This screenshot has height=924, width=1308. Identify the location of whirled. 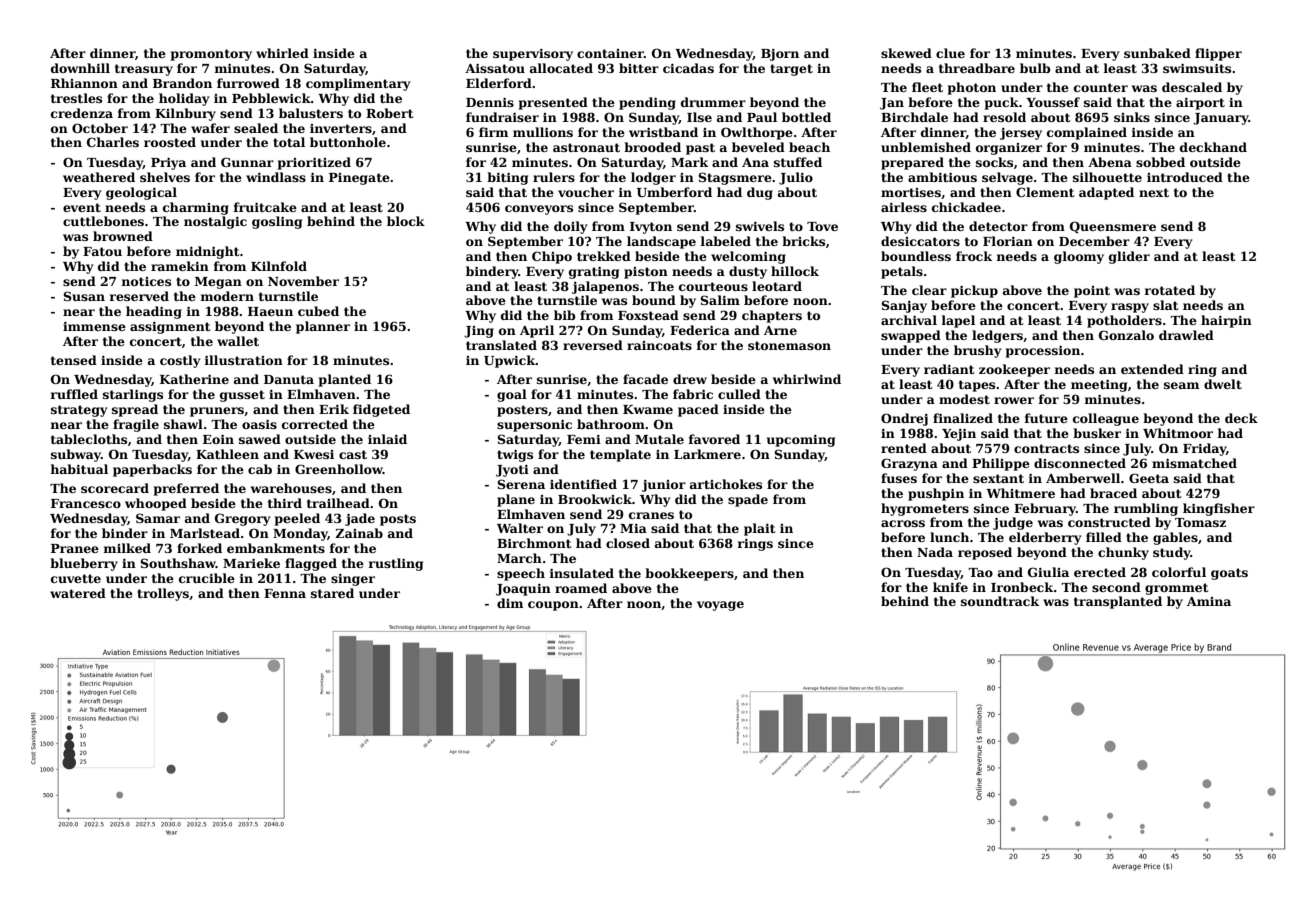
(282, 53).
